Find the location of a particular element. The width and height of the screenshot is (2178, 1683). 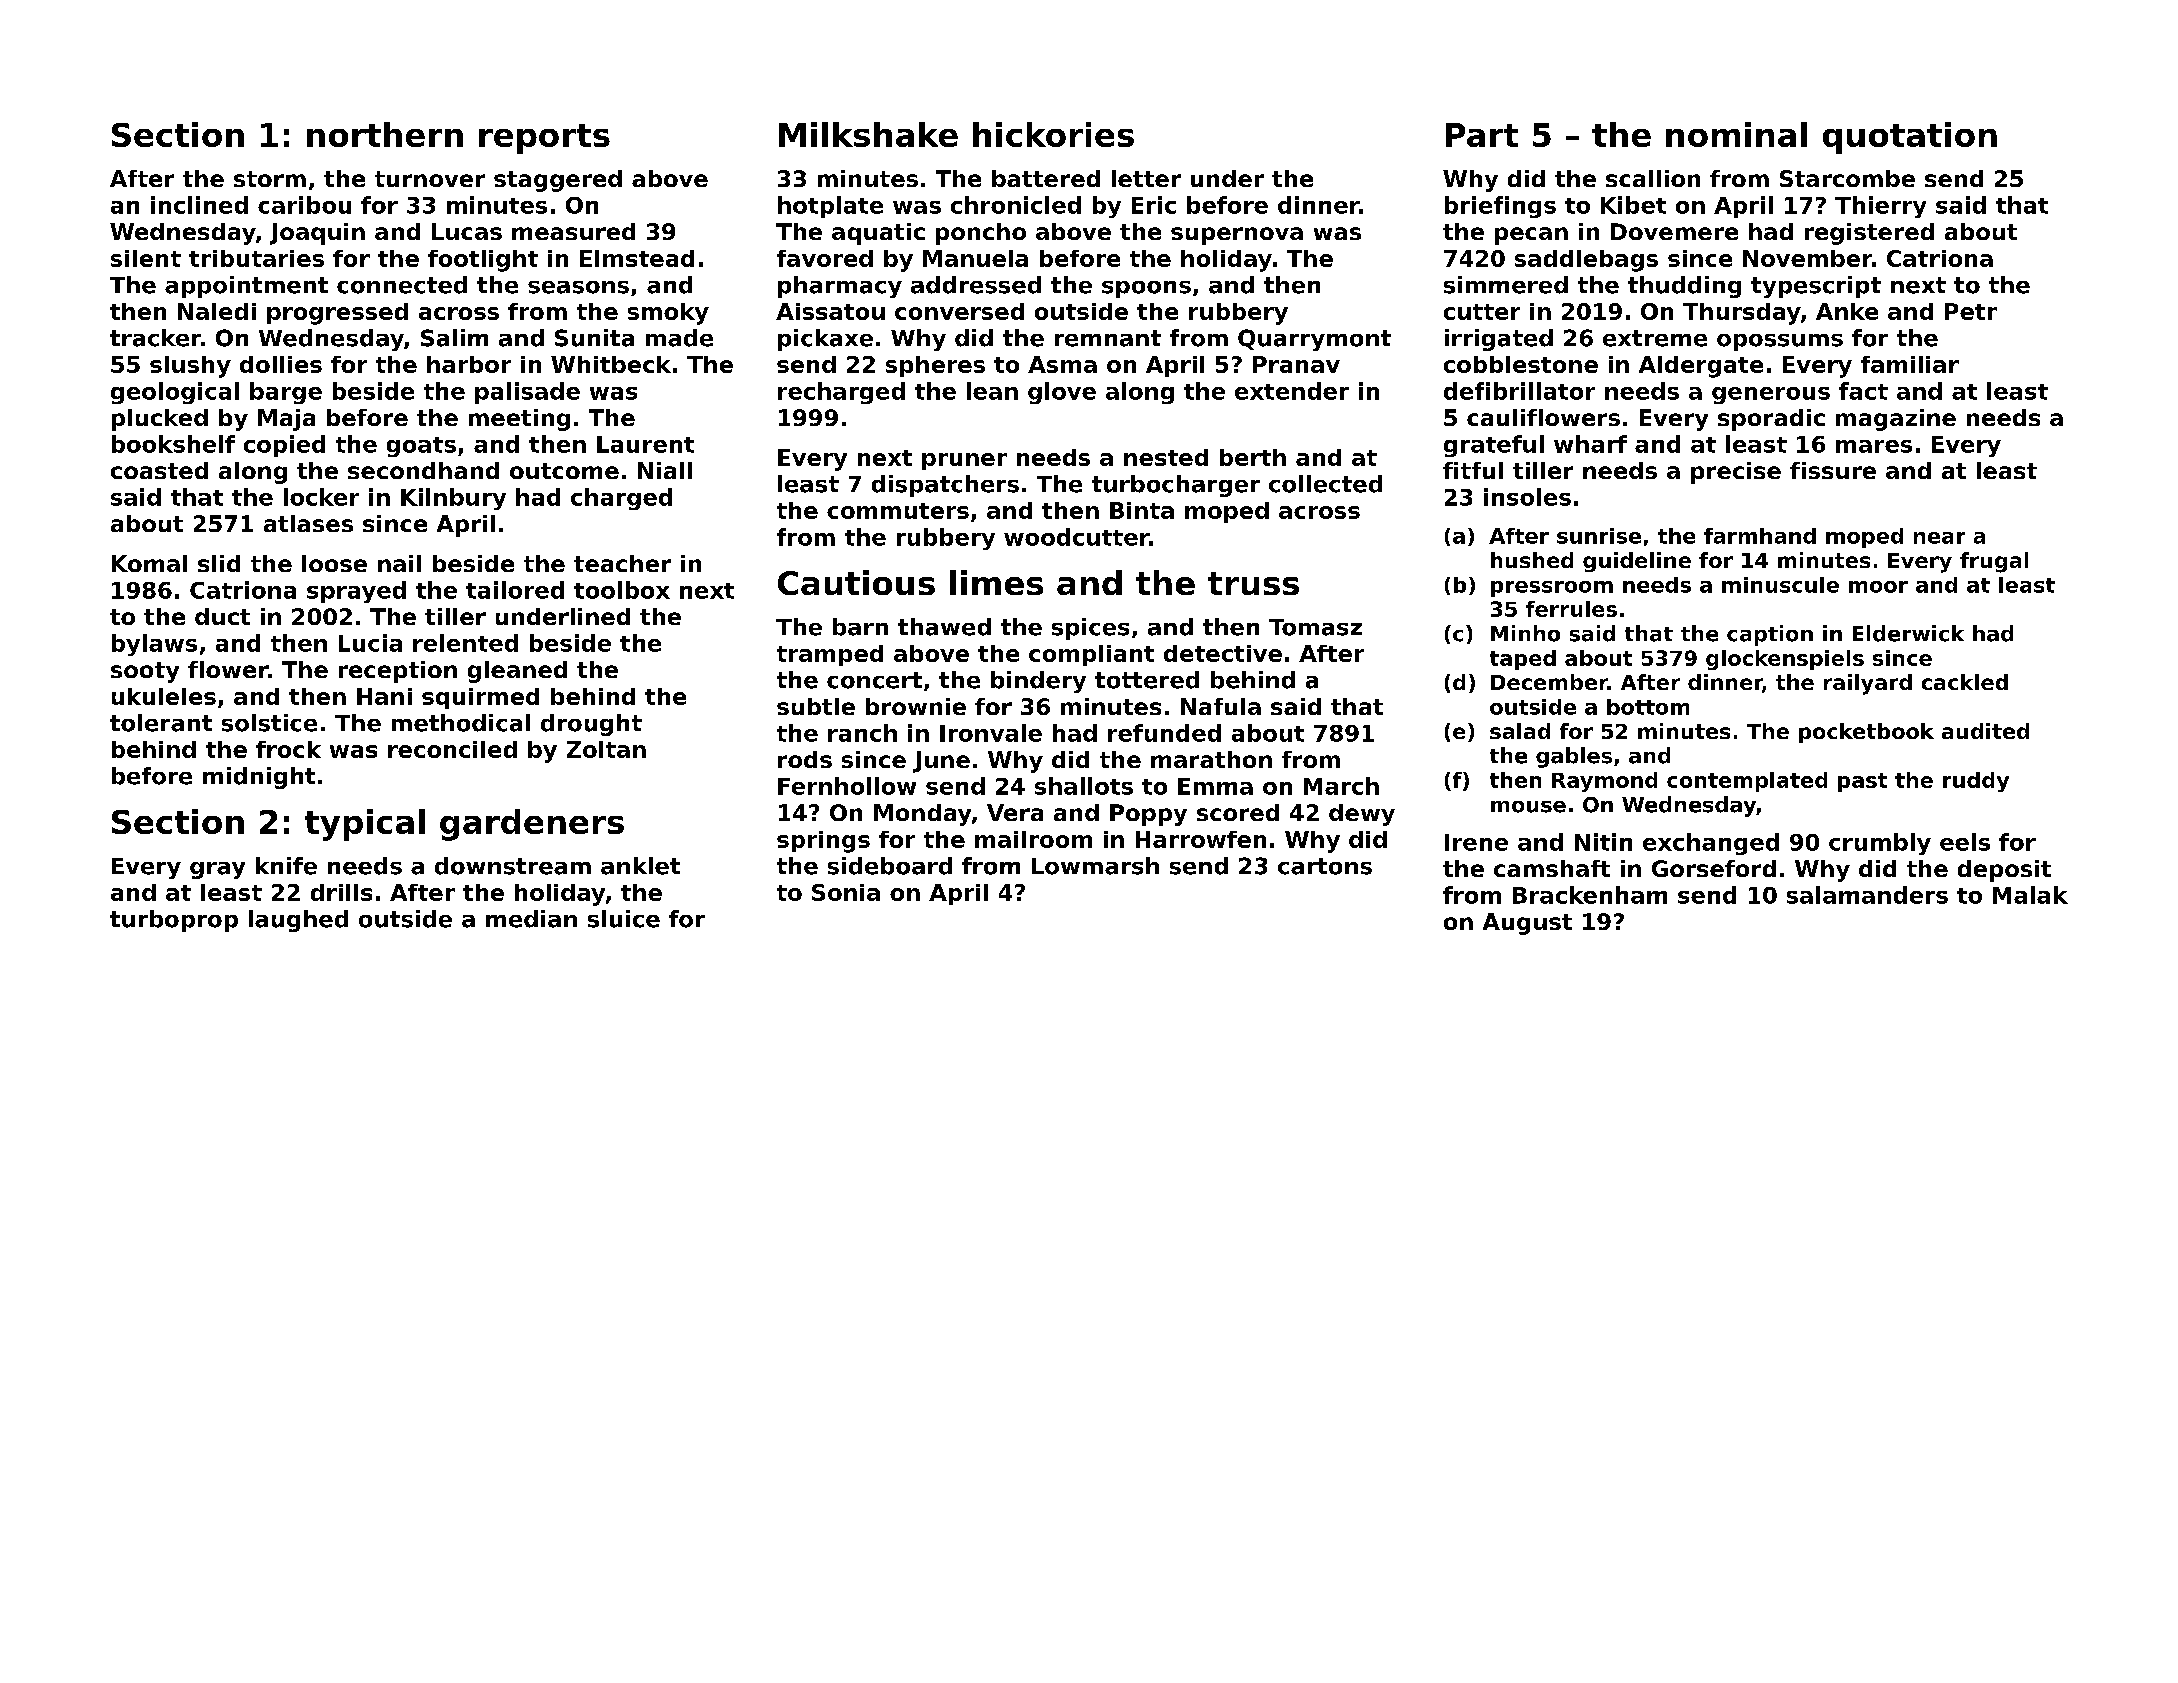

quotation is located at coordinates (1910, 138).
